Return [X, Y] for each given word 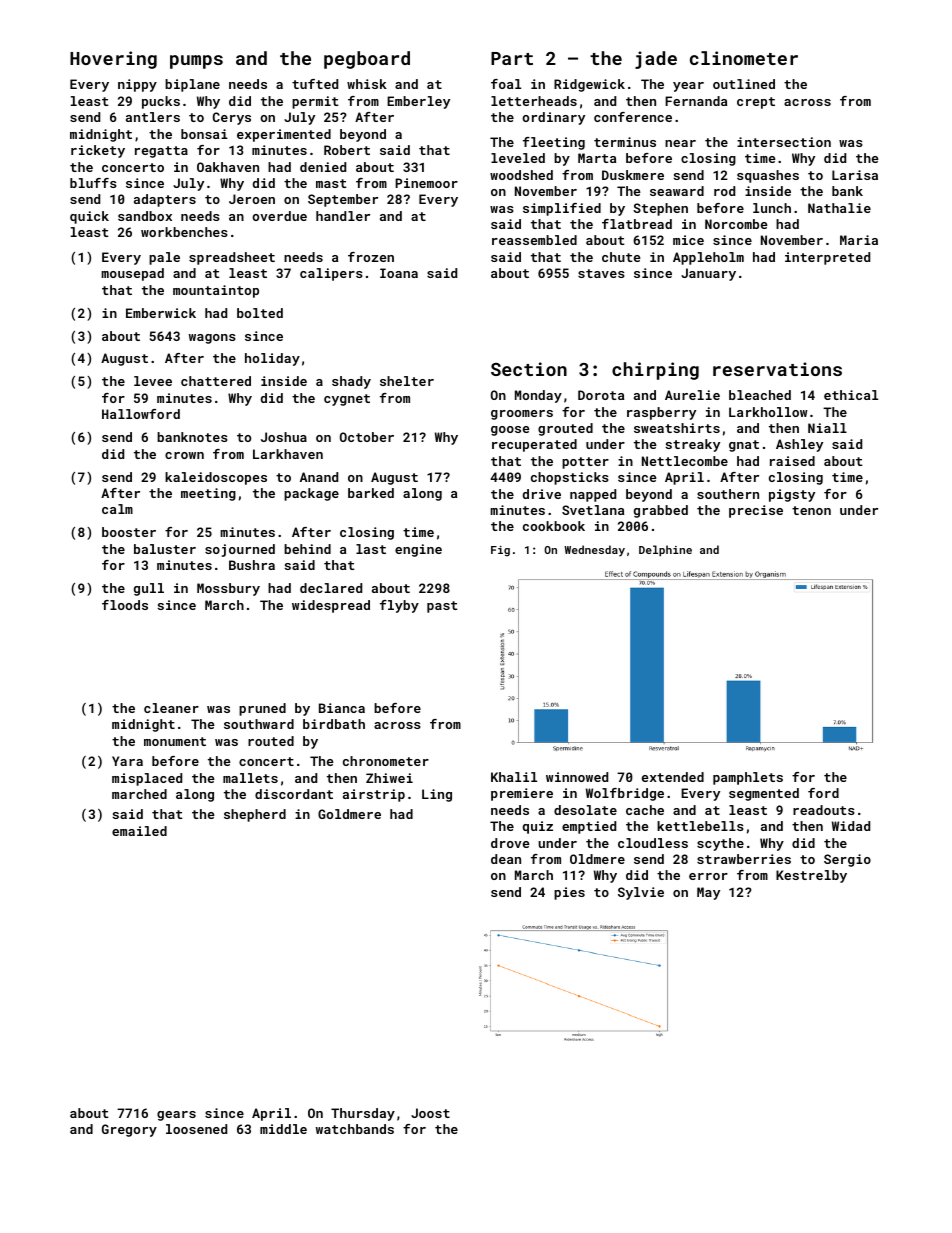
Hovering [113, 60]
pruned [262, 709]
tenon [811, 510]
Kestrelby [811, 876]
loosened [196, 1129]
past [442, 607]
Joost [430, 1113]
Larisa [855, 175]
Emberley [418, 102]
